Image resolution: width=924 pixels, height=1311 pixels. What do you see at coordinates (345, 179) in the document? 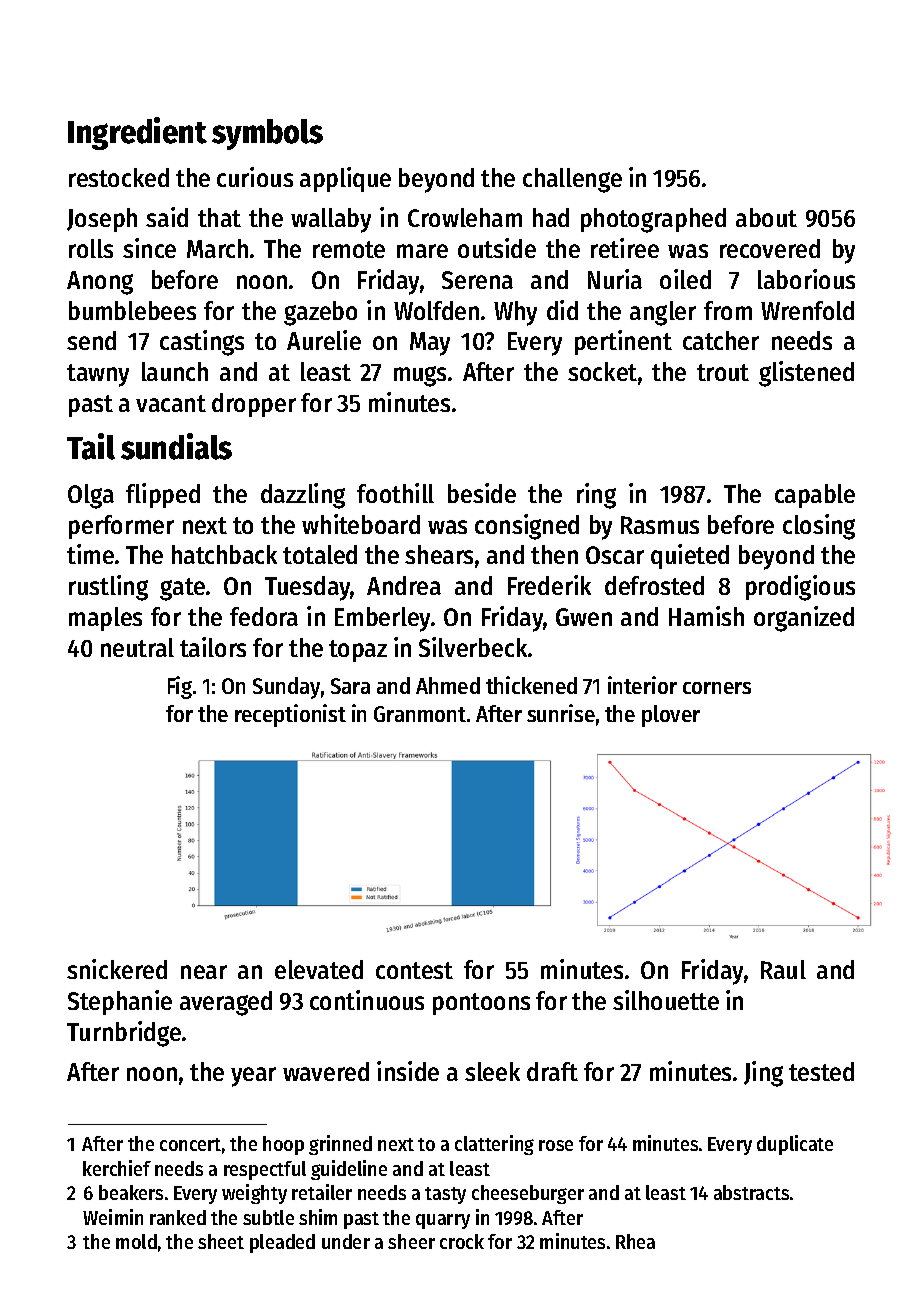
I see `applique` at bounding box center [345, 179].
